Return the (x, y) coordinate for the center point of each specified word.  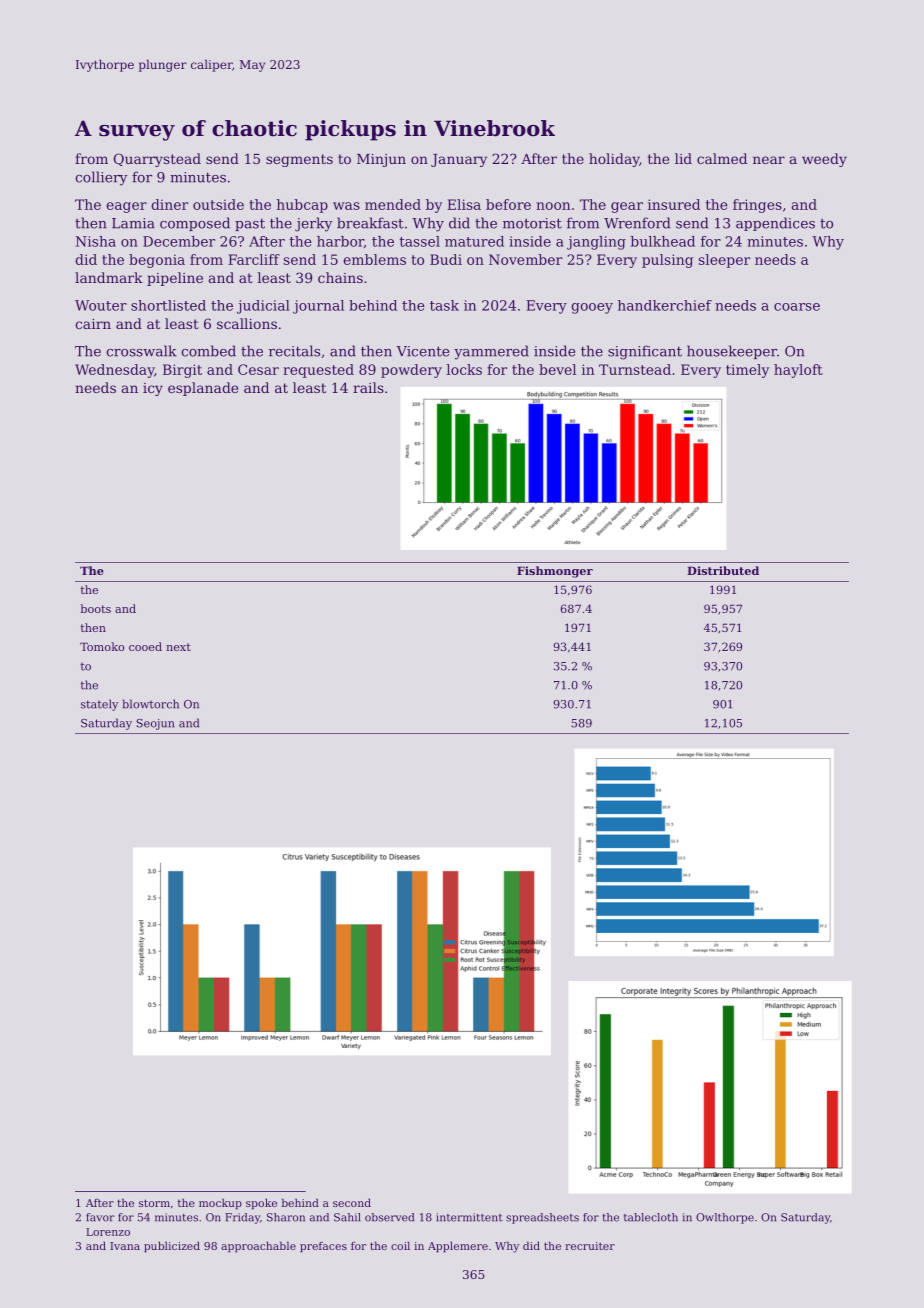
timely (747, 371)
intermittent (469, 1217)
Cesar (258, 369)
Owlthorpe (725, 1218)
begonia (157, 261)
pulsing (667, 261)
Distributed (723, 570)
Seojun (155, 724)
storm (154, 1203)
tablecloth (651, 1217)
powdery (411, 371)
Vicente (422, 351)
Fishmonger (555, 572)
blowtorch (151, 704)
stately (99, 705)
